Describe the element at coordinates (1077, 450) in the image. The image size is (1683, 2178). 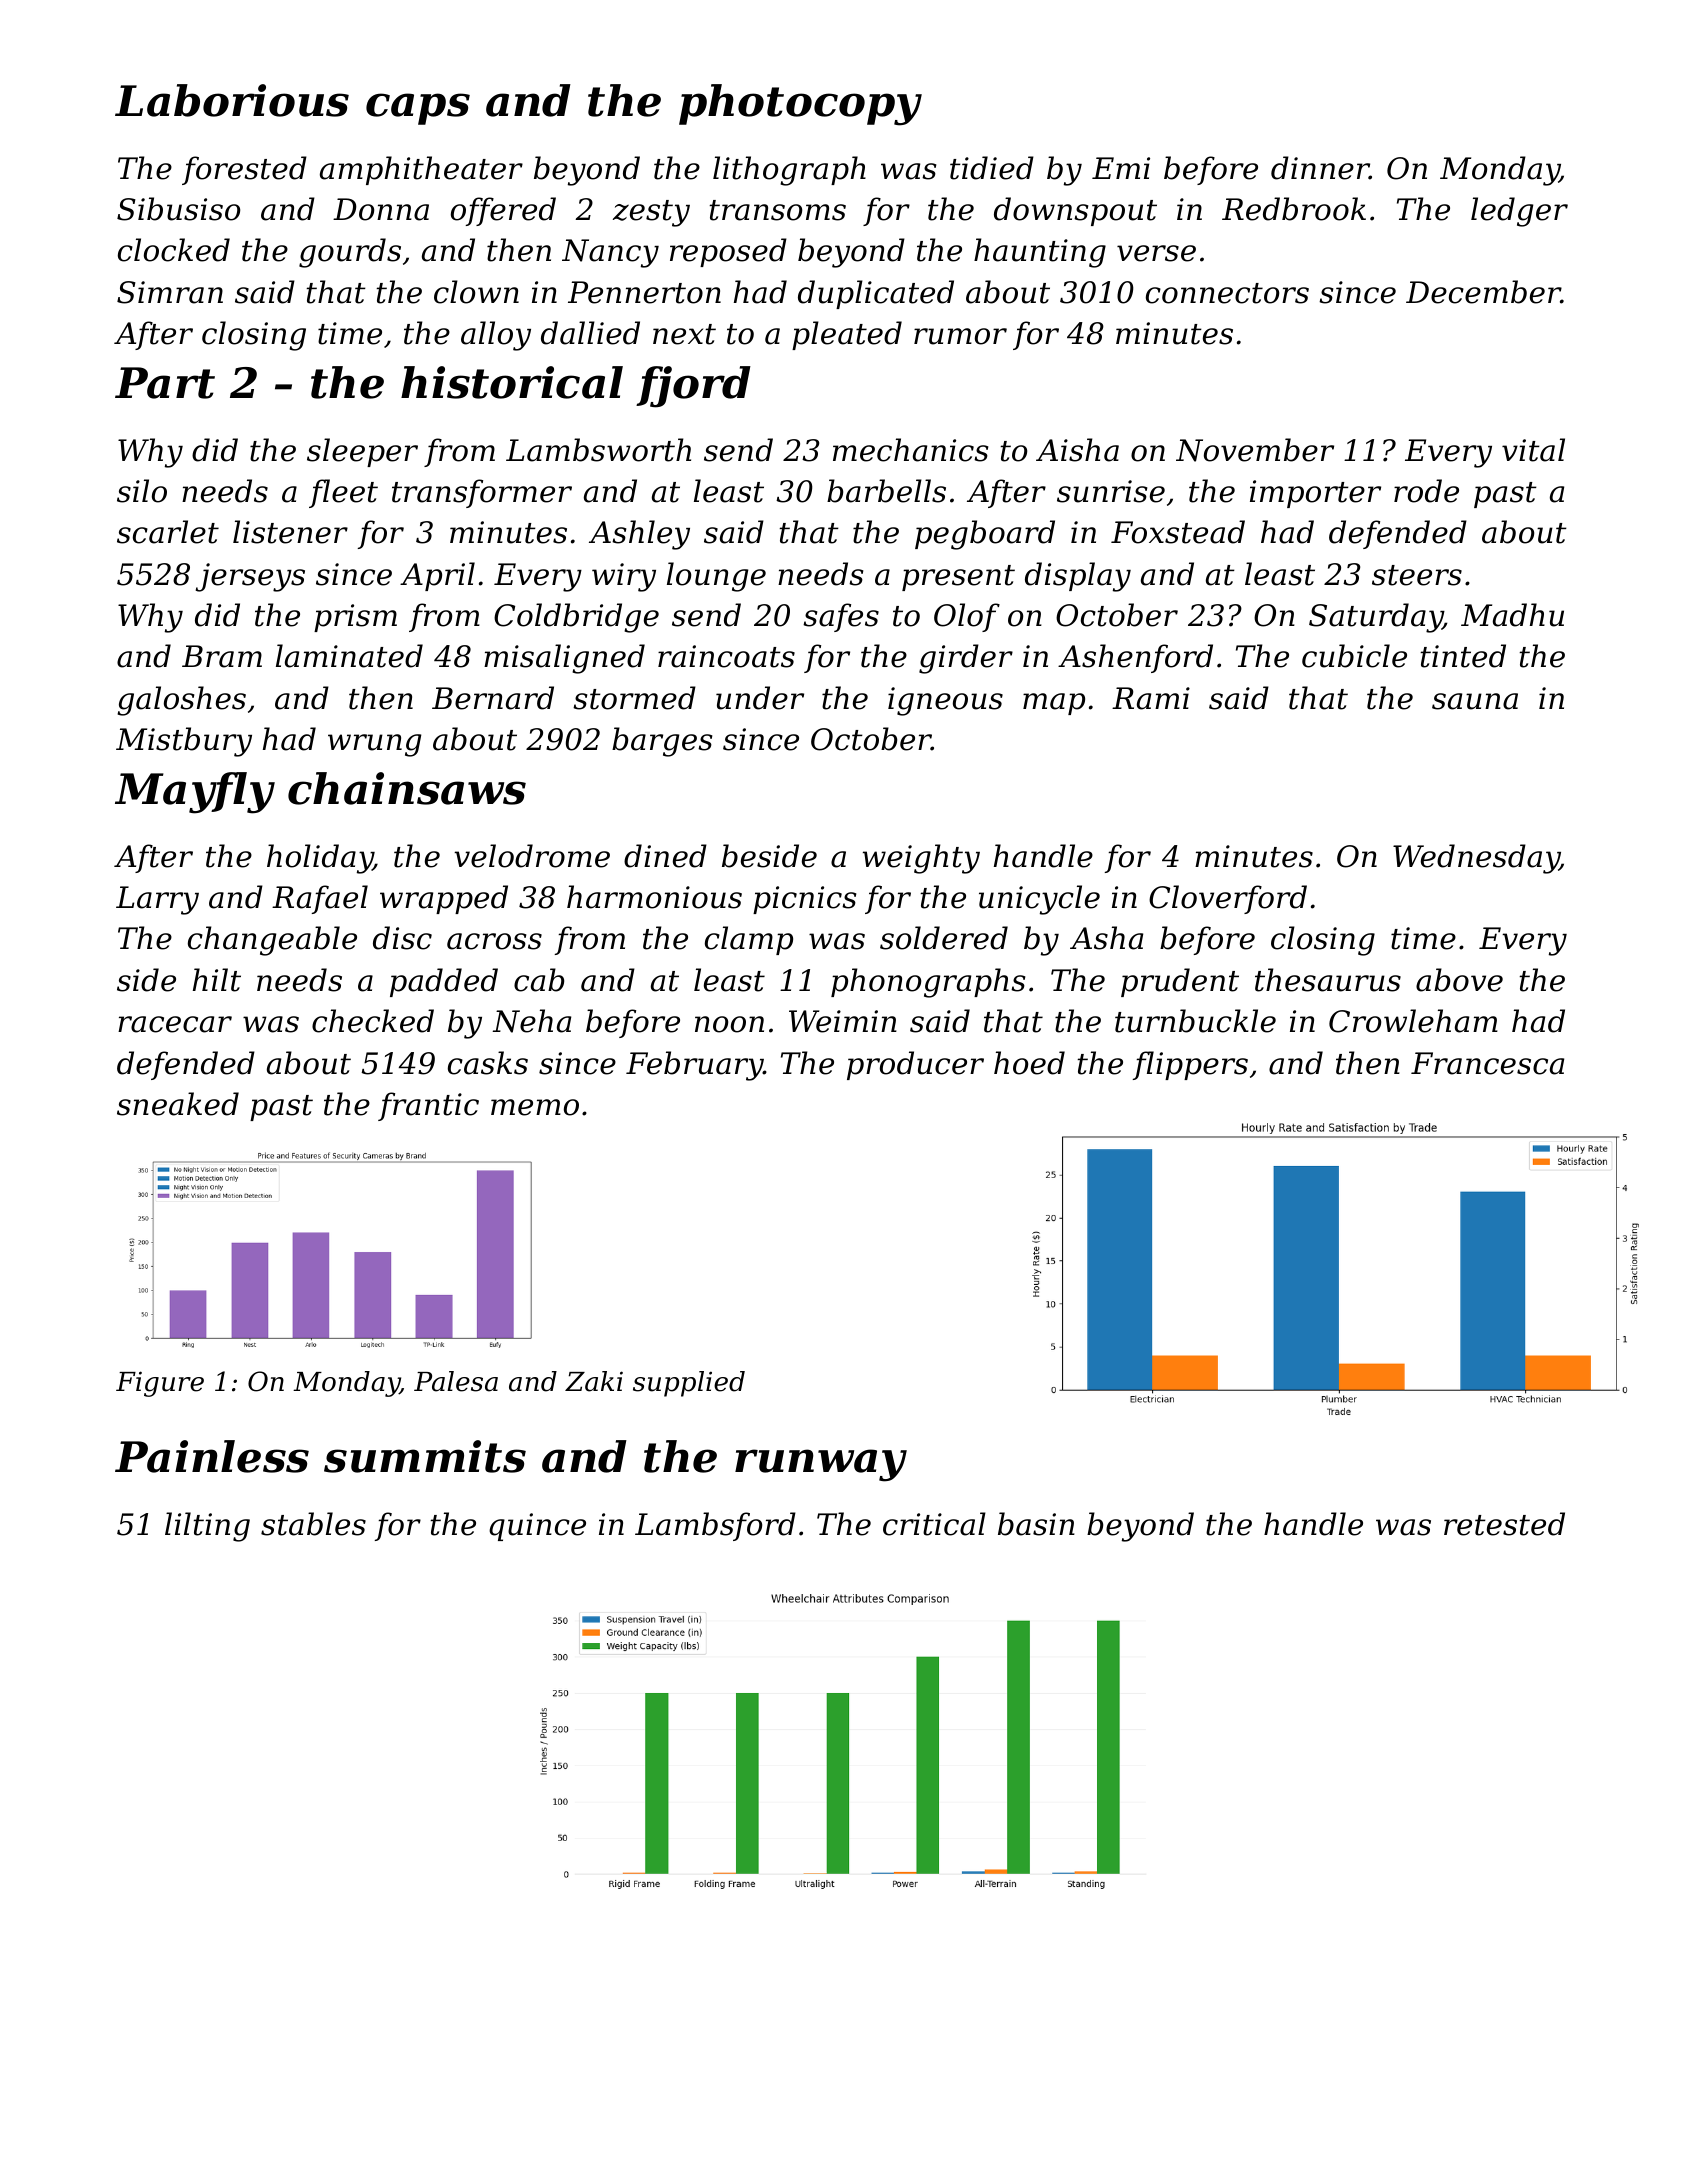
I see `Aisha` at that location.
